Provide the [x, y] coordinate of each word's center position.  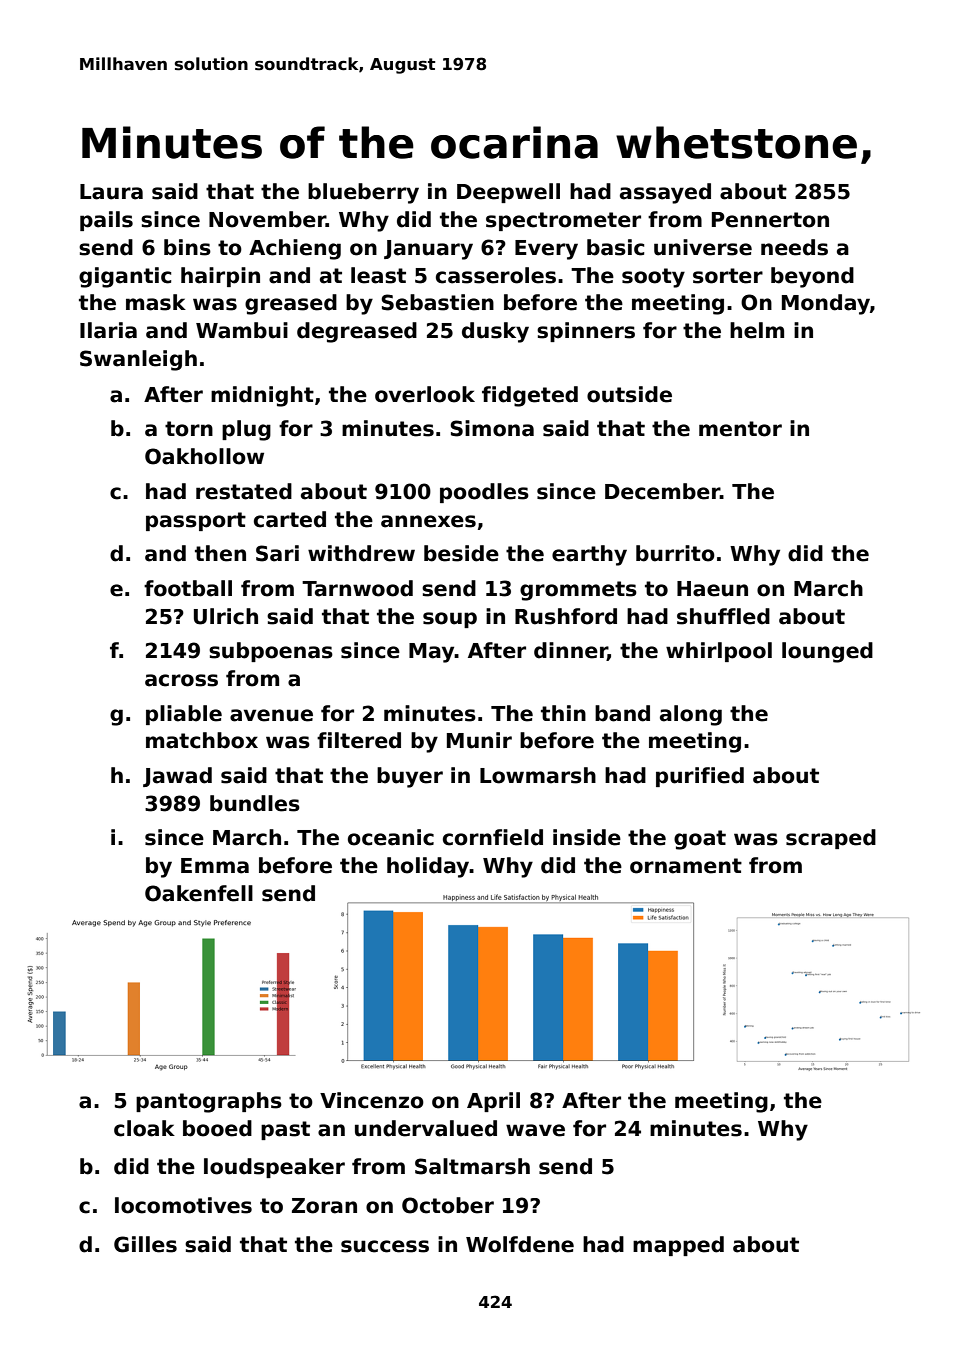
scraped [831, 839]
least [378, 275]
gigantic [125, 277]
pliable [184, 715]
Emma [215, 866]
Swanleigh [138, 360]
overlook [425, 394]
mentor [740, 429]
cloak [144, 1128]
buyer [410, 777]
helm [757, 330]
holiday [428, 867]
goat [700, 840]
